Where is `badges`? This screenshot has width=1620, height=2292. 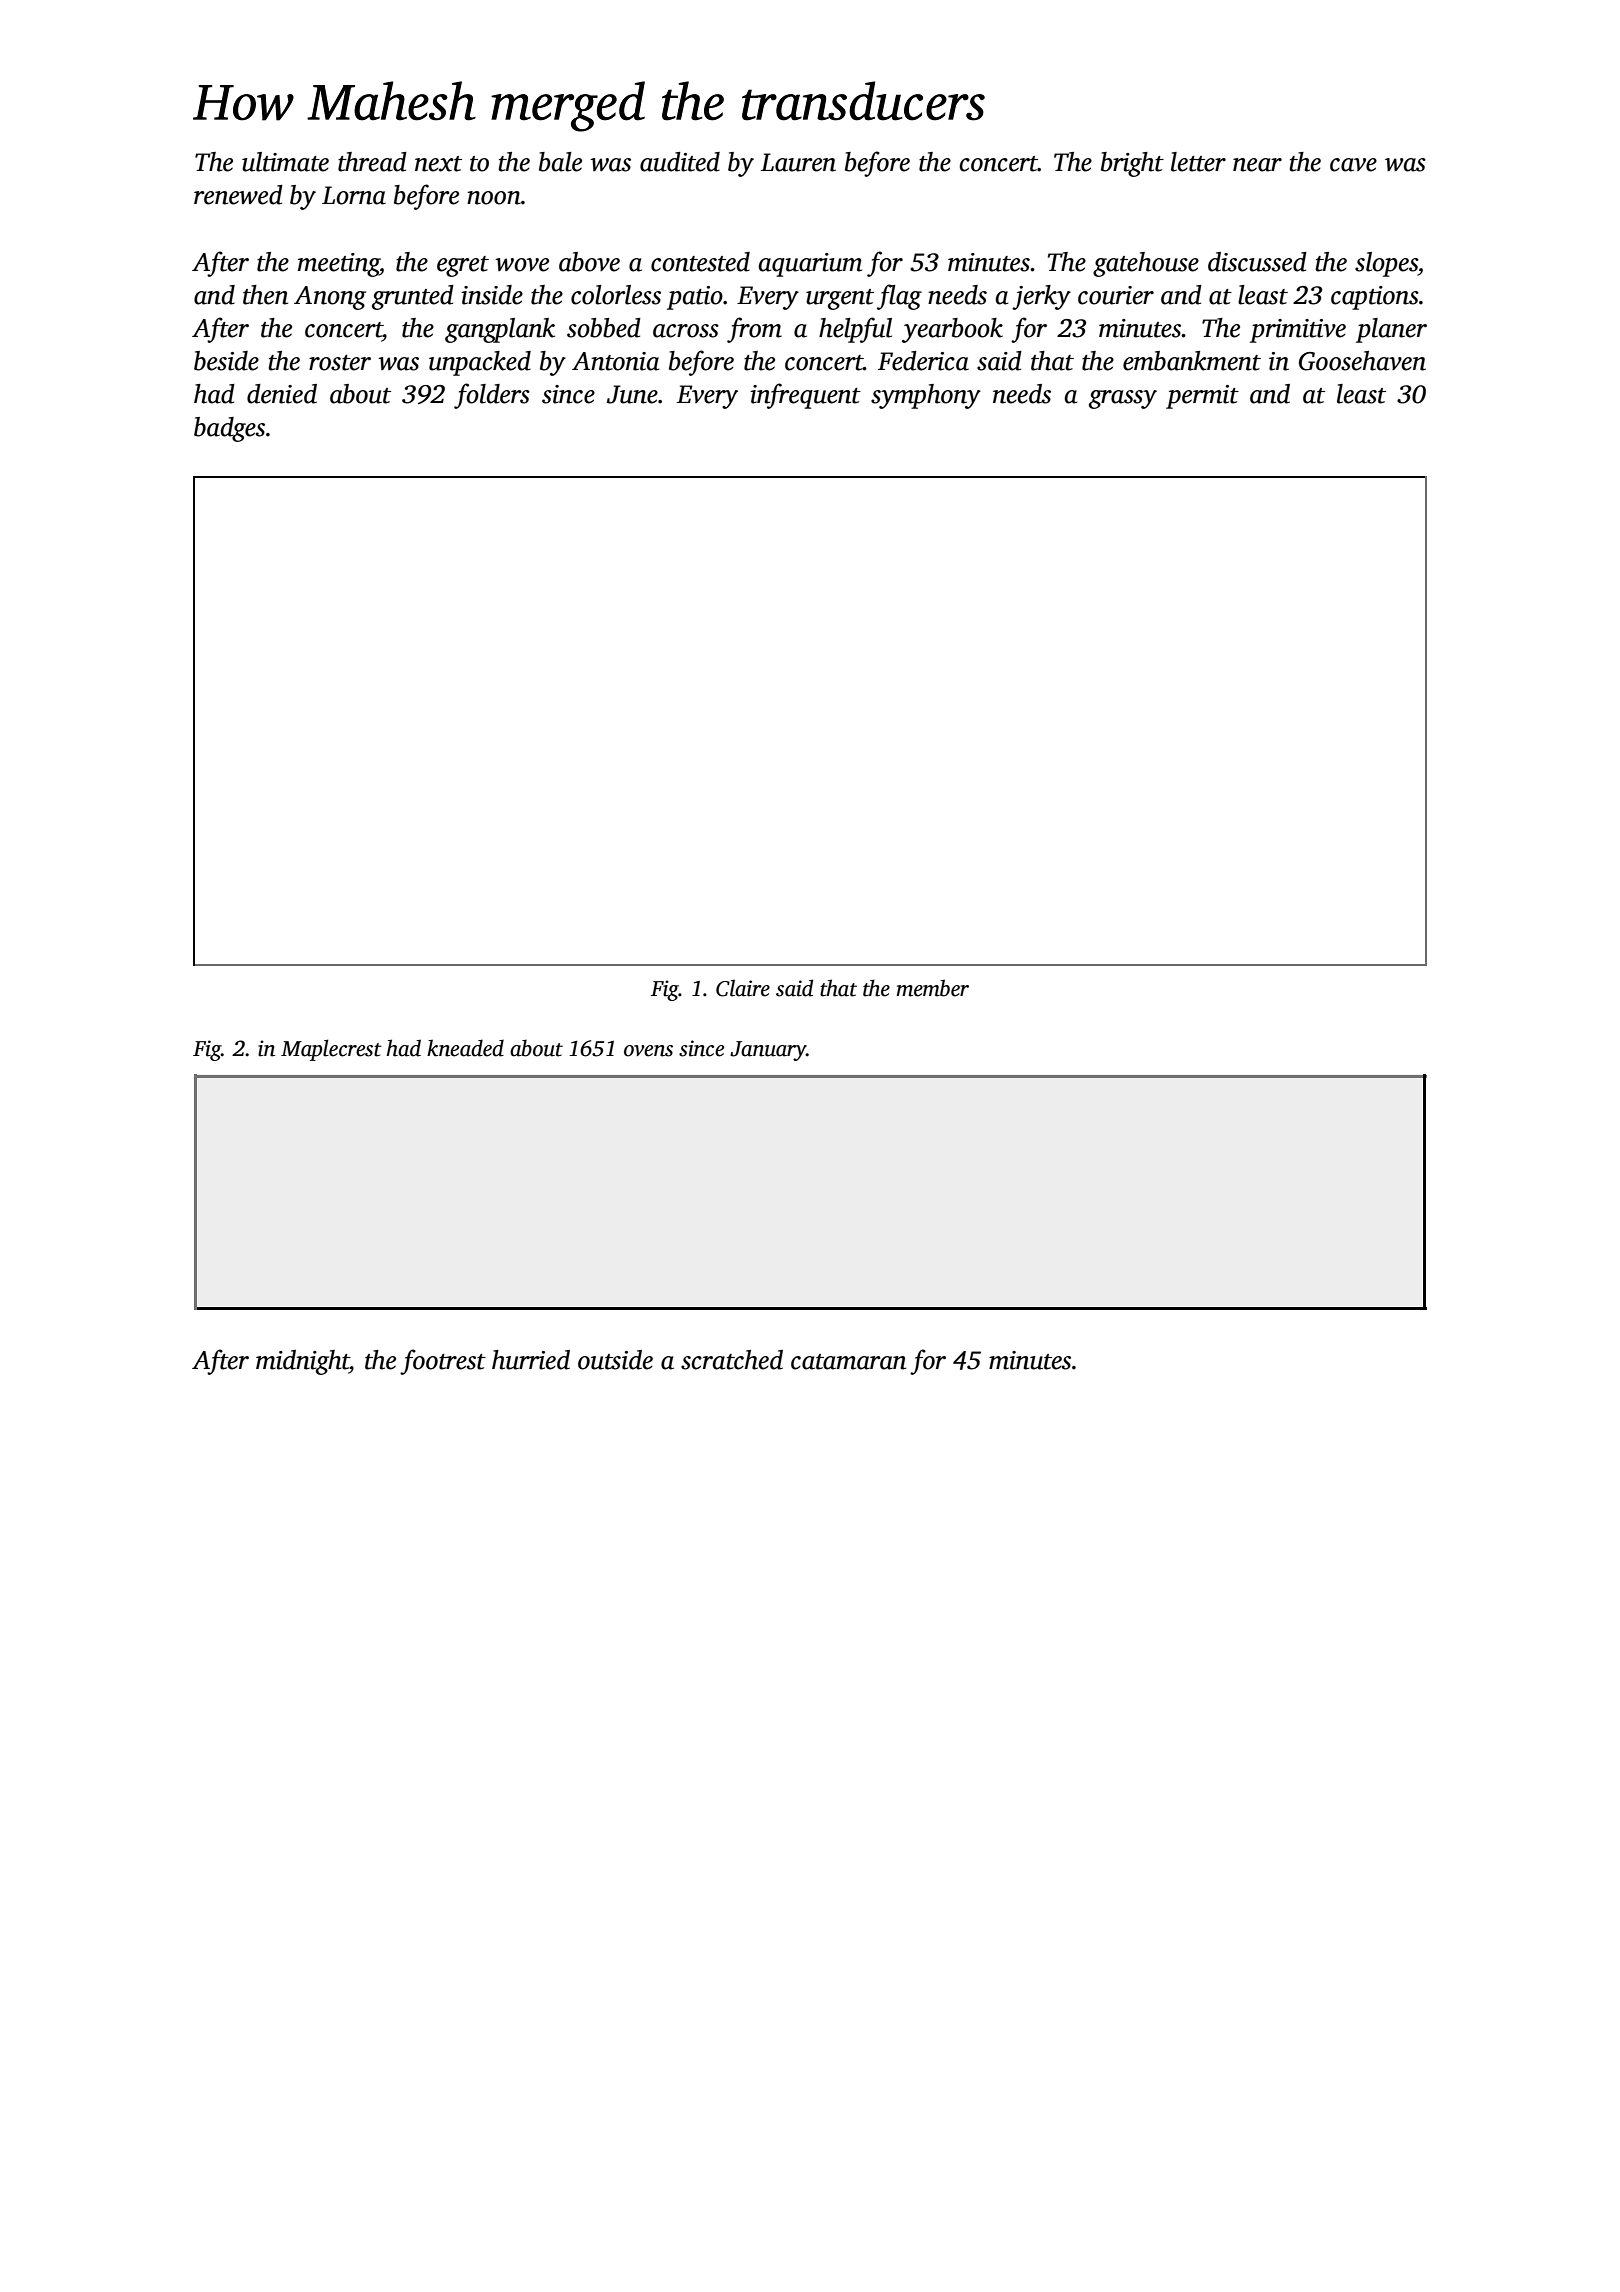
badges is located at coordinates (229, 429).
